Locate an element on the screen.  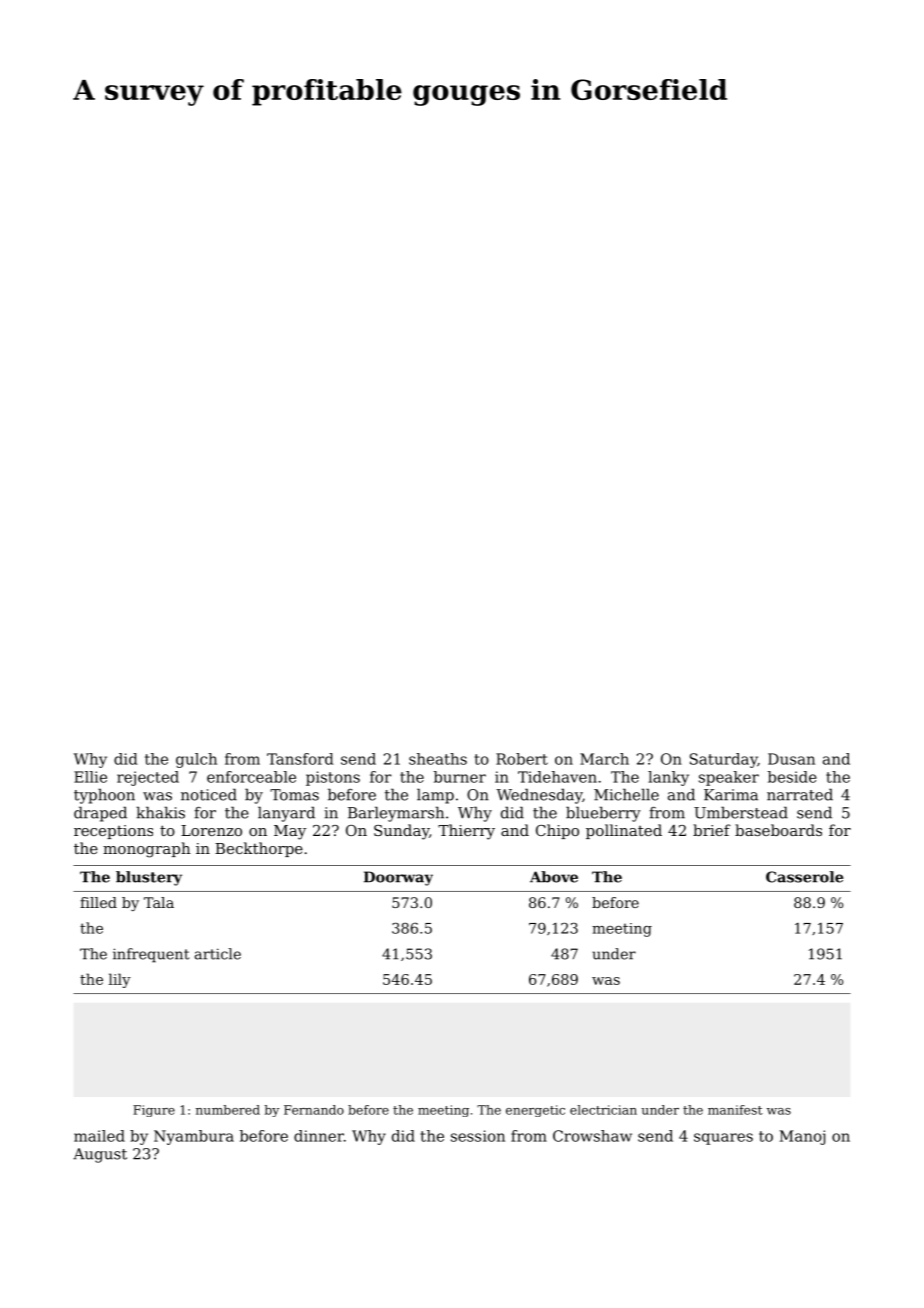
August is located at coordinates (100, 1155).
